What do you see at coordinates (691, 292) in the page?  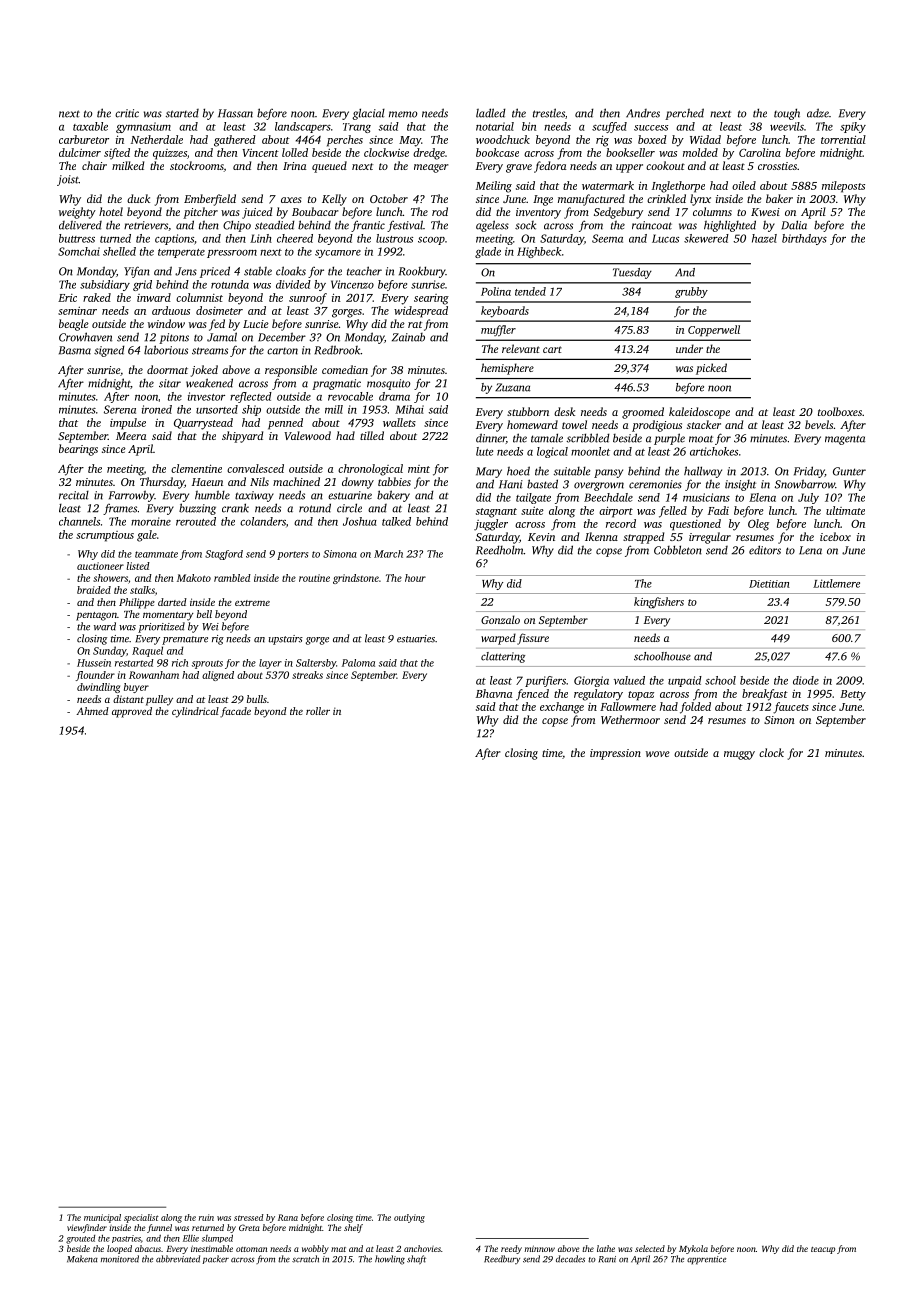 I see `grubby` at bounding box center [691, 292].
